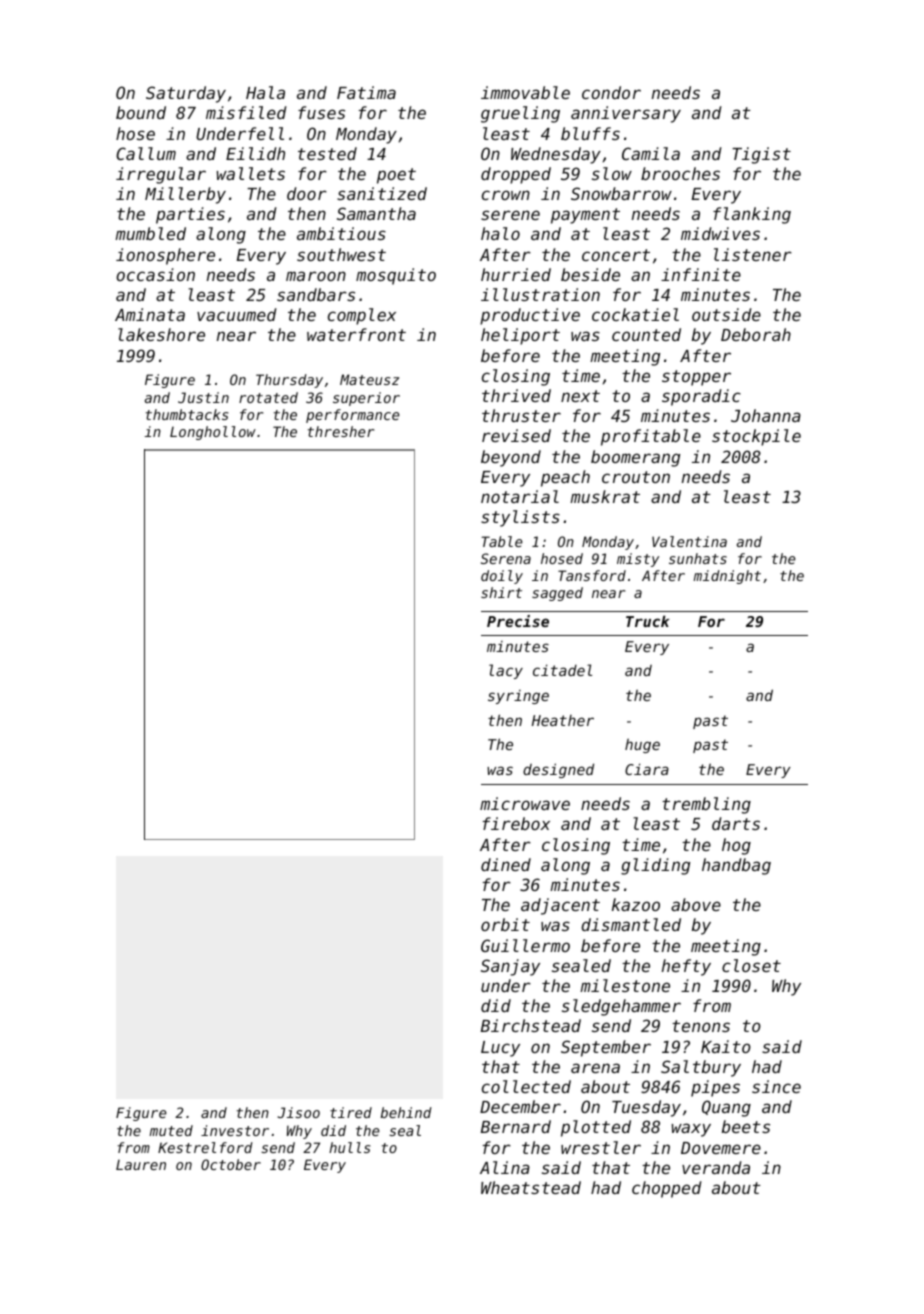 This screenshot has height=1314, width=924. What do you see at coordinates (516, 823) in the screenshot?
I see `firebox` at bounding box center [516, 823].
